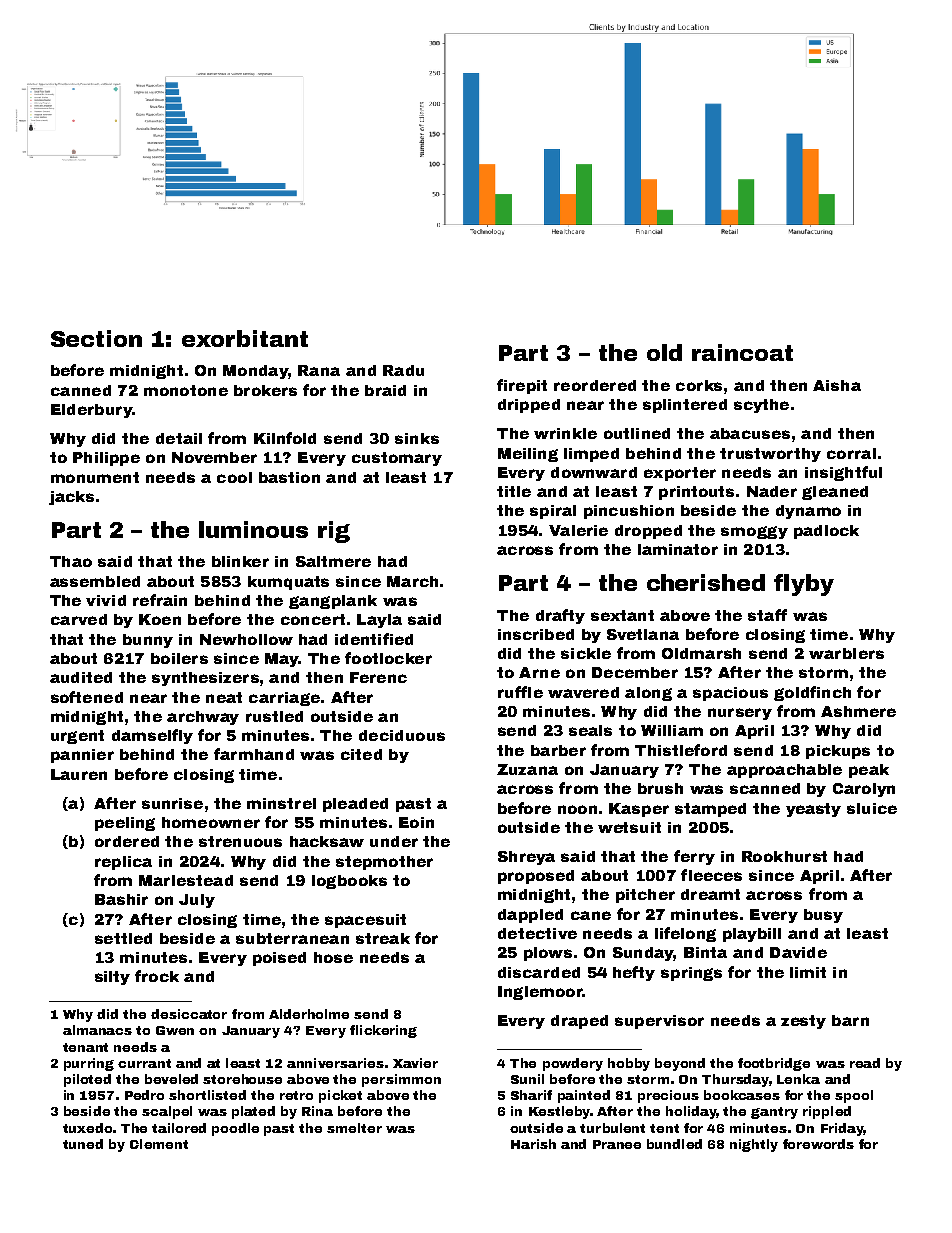  I want to click on audited, so click(81, 677).
